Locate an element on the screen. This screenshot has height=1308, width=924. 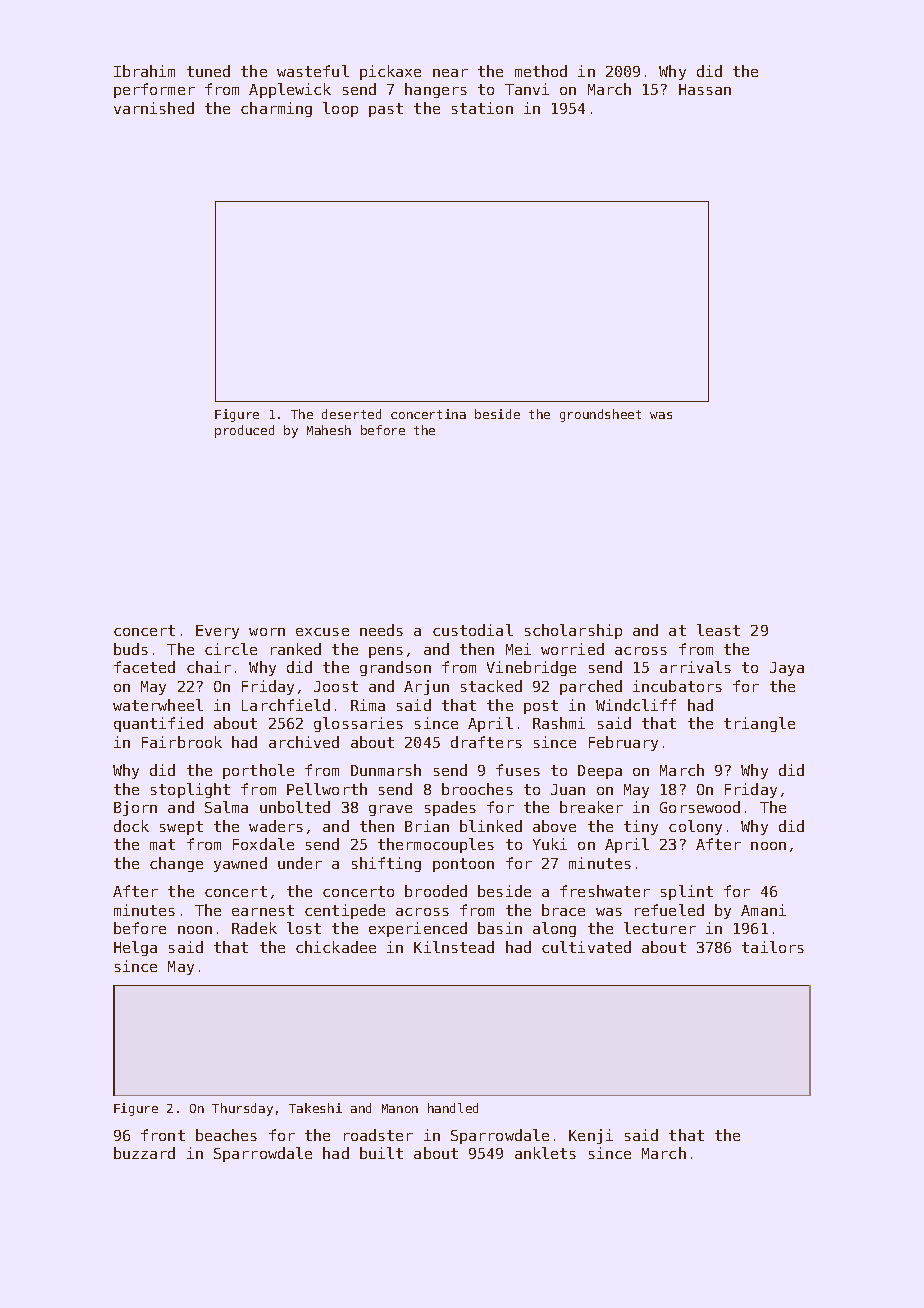
chair is located at coordinates (209, 667).
